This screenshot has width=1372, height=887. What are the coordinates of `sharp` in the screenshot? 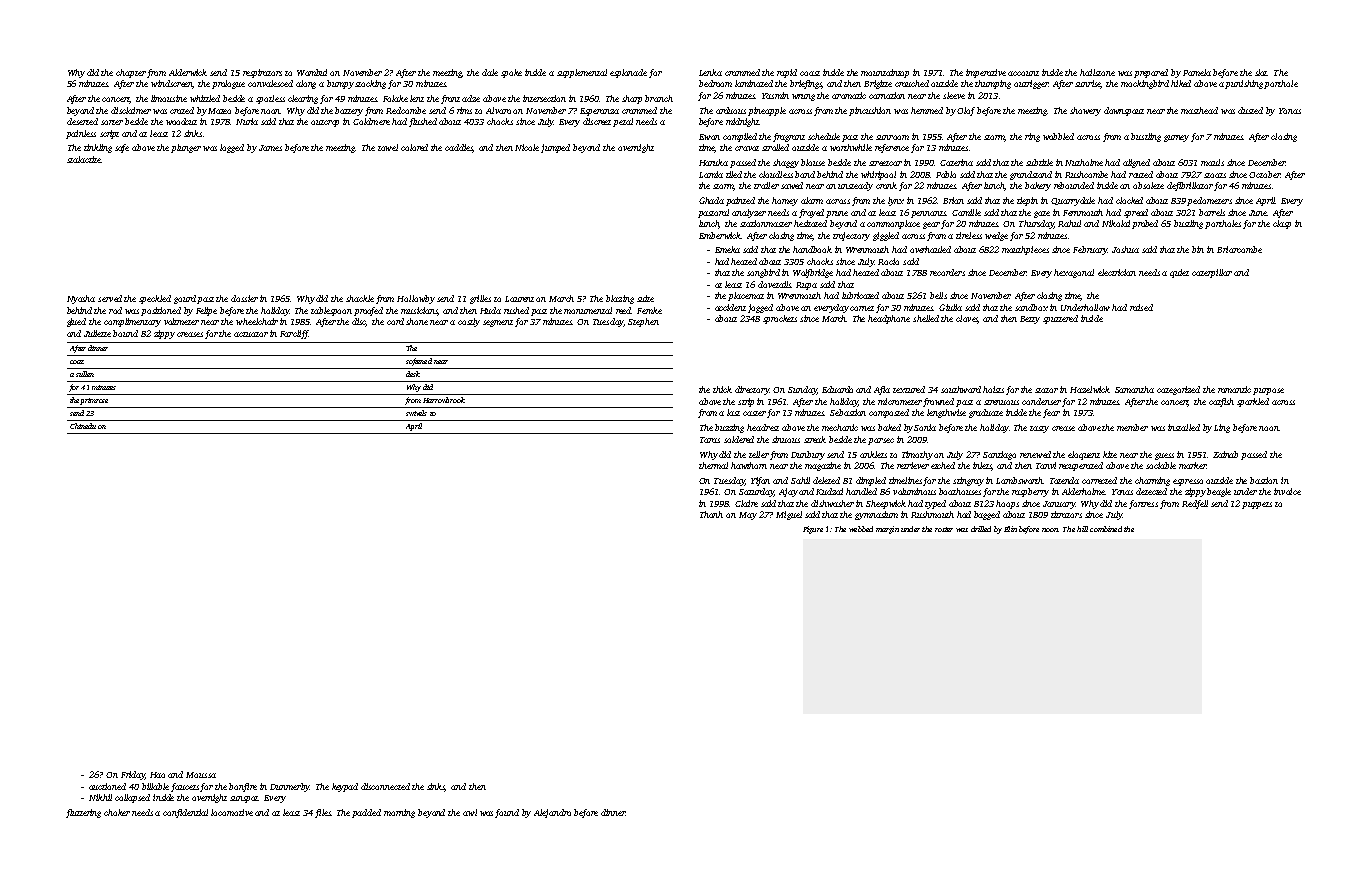 It's located at (632, 99).
